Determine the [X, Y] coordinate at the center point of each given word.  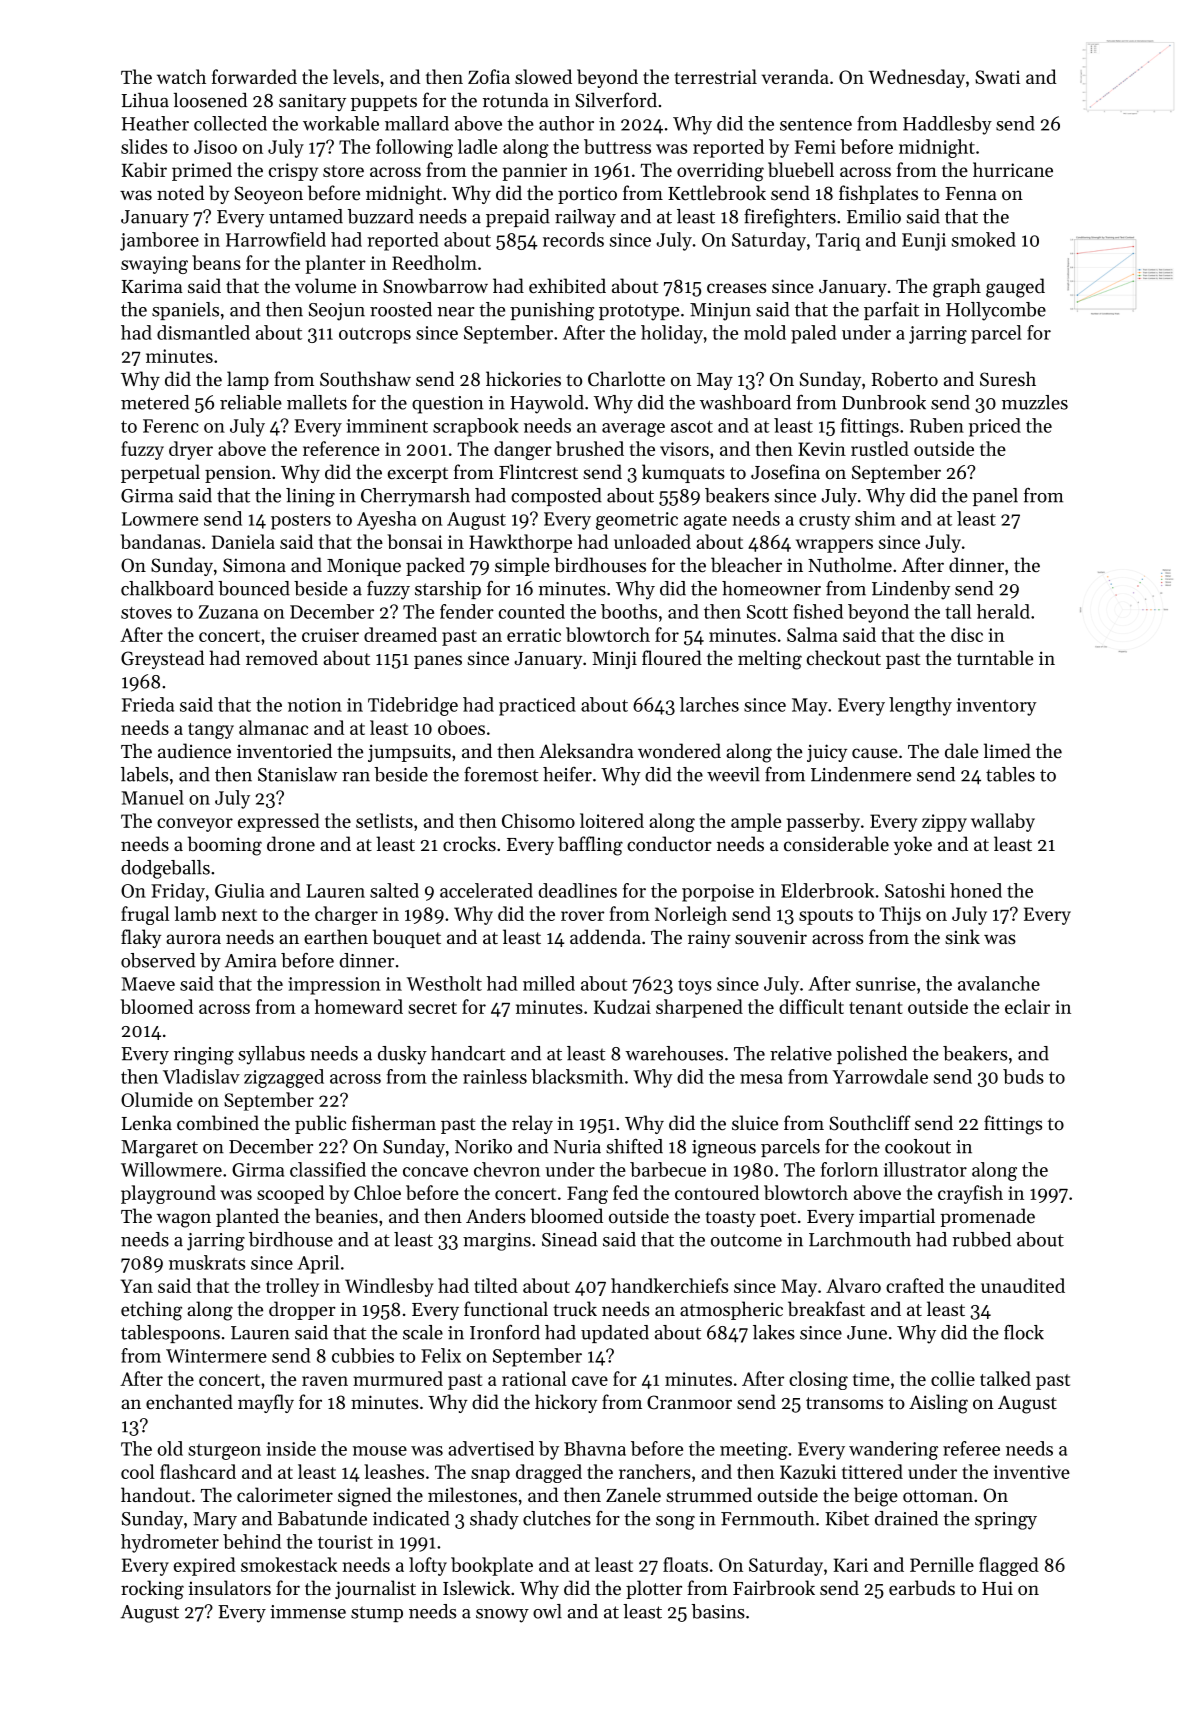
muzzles [1035, 402]
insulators [229, 1588]
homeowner [771, 588]
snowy [502, 1616]
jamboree [159, 241]
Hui [997, 1588]
